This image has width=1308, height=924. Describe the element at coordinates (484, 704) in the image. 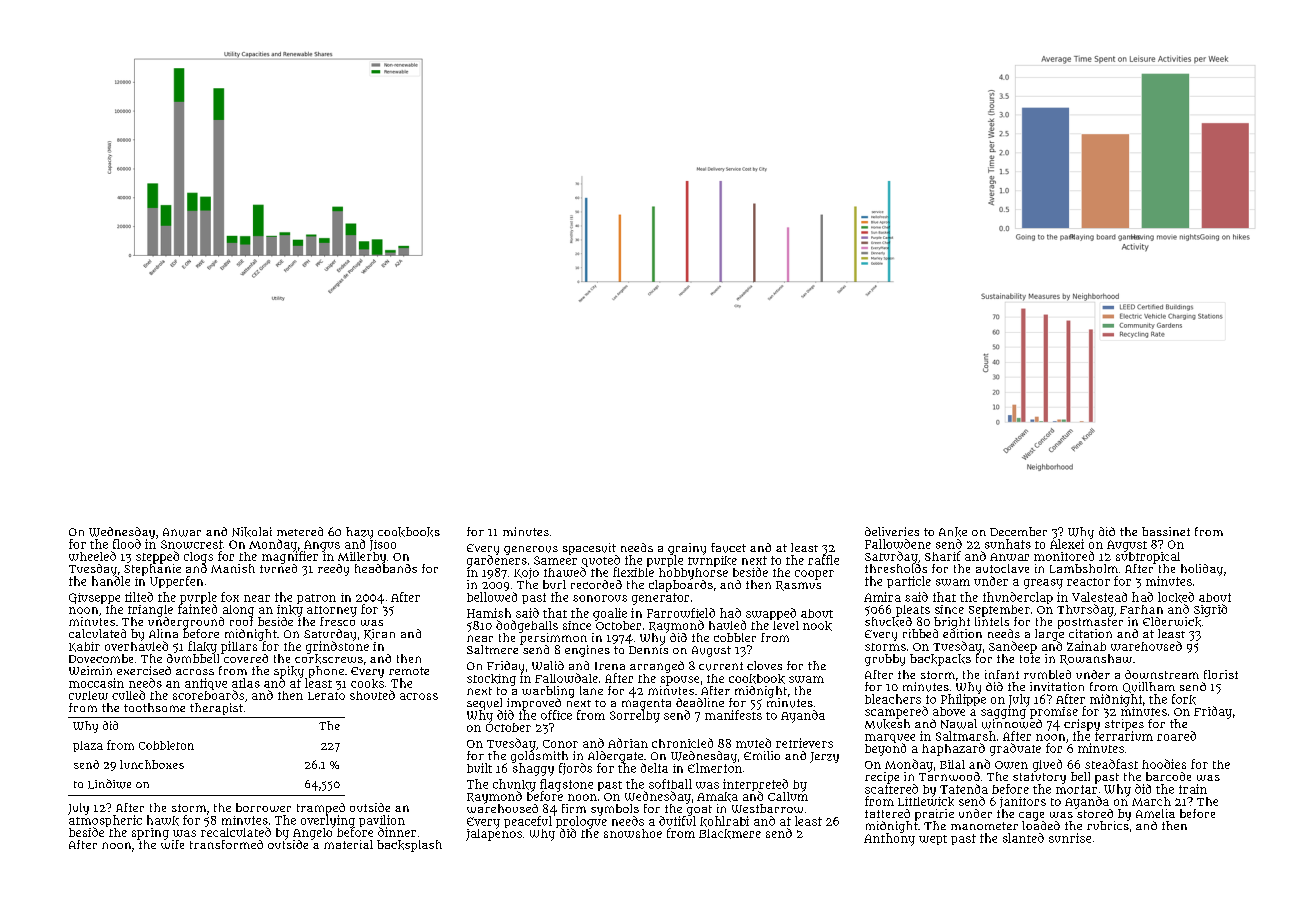

I see `sequel` at that location.
